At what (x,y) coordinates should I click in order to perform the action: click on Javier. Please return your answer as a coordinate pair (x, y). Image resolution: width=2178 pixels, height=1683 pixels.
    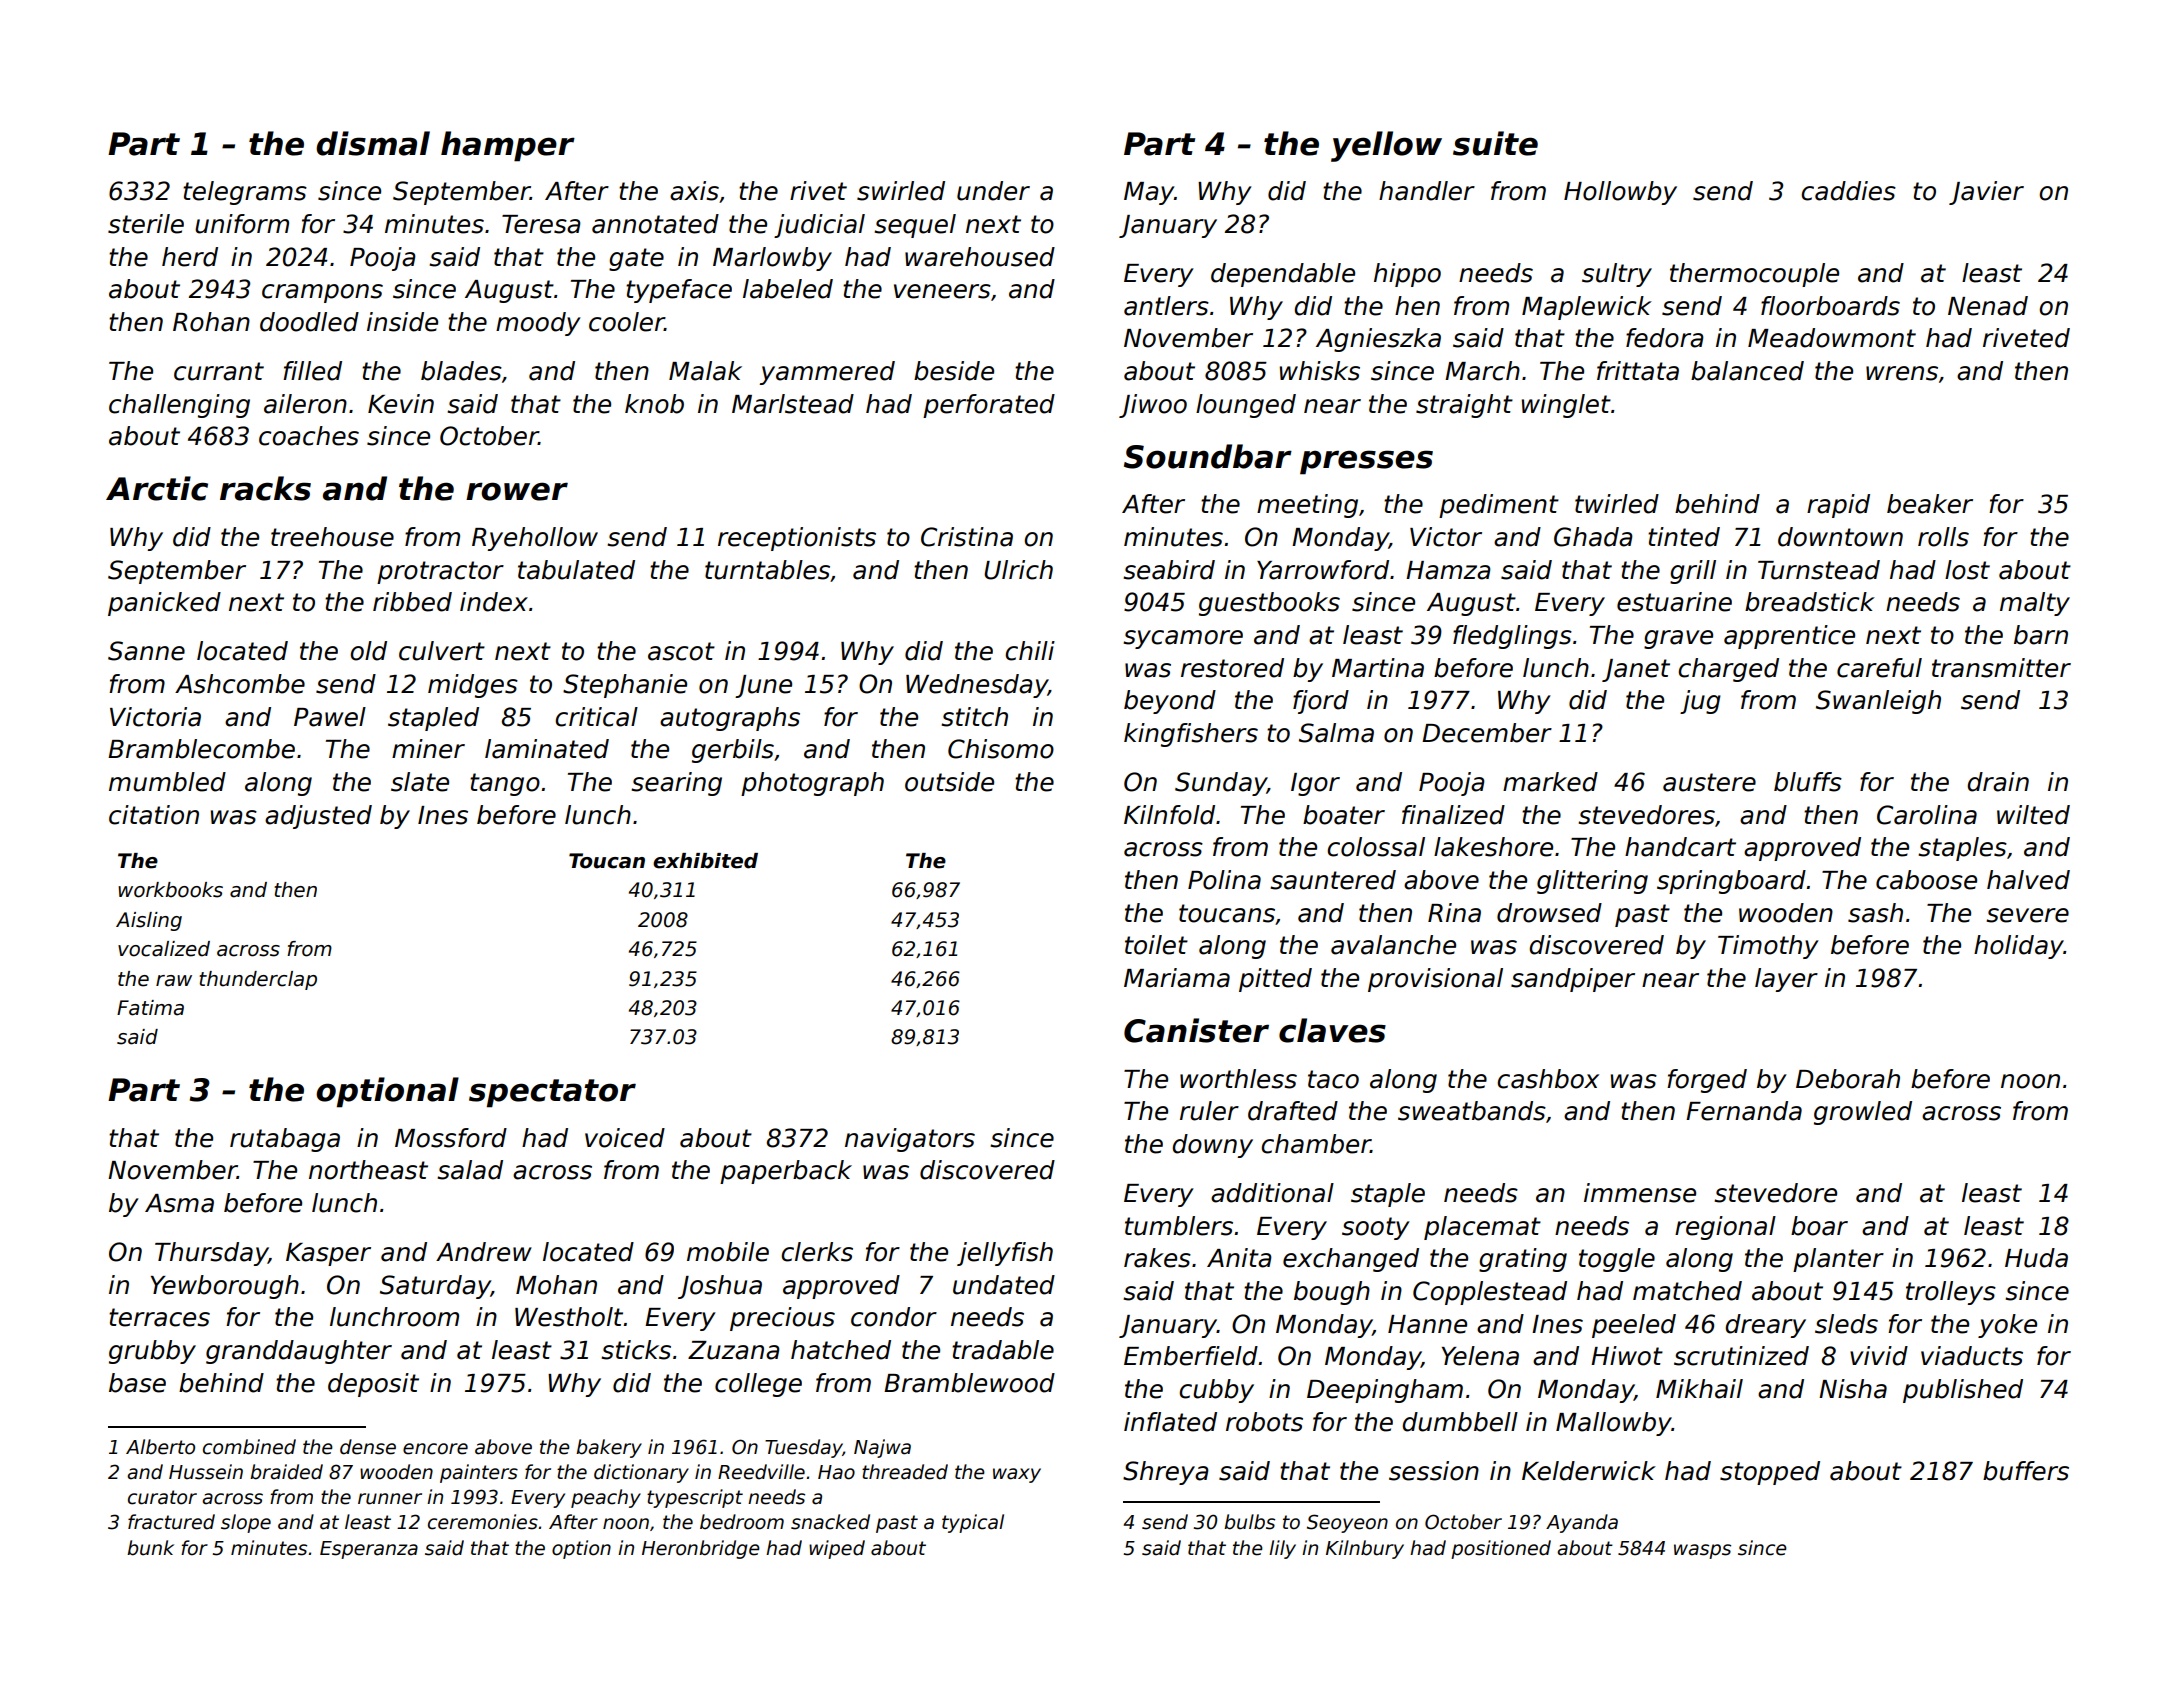
    Looking at the image, I should click on (1986, 193).
